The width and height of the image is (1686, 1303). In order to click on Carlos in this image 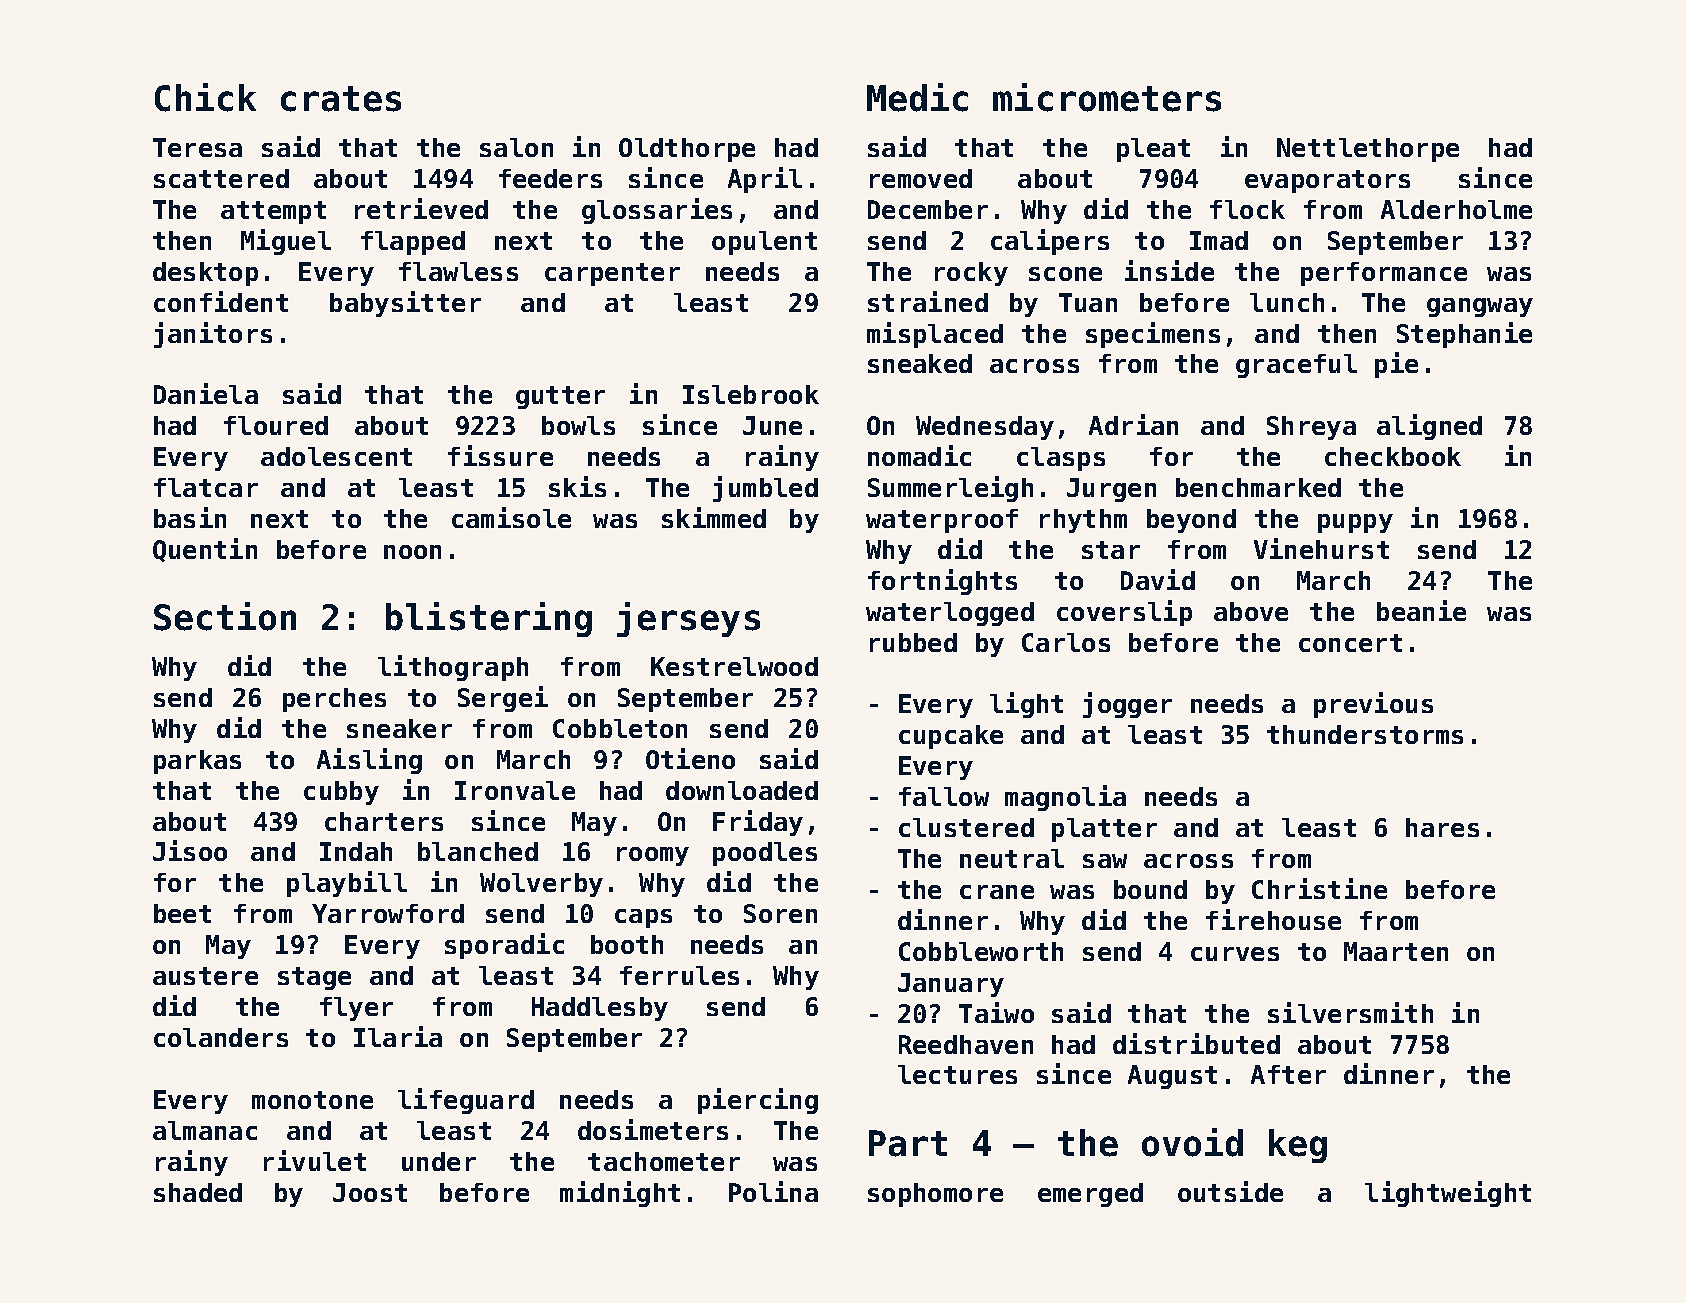, I will do `click(1066, 642)`.
